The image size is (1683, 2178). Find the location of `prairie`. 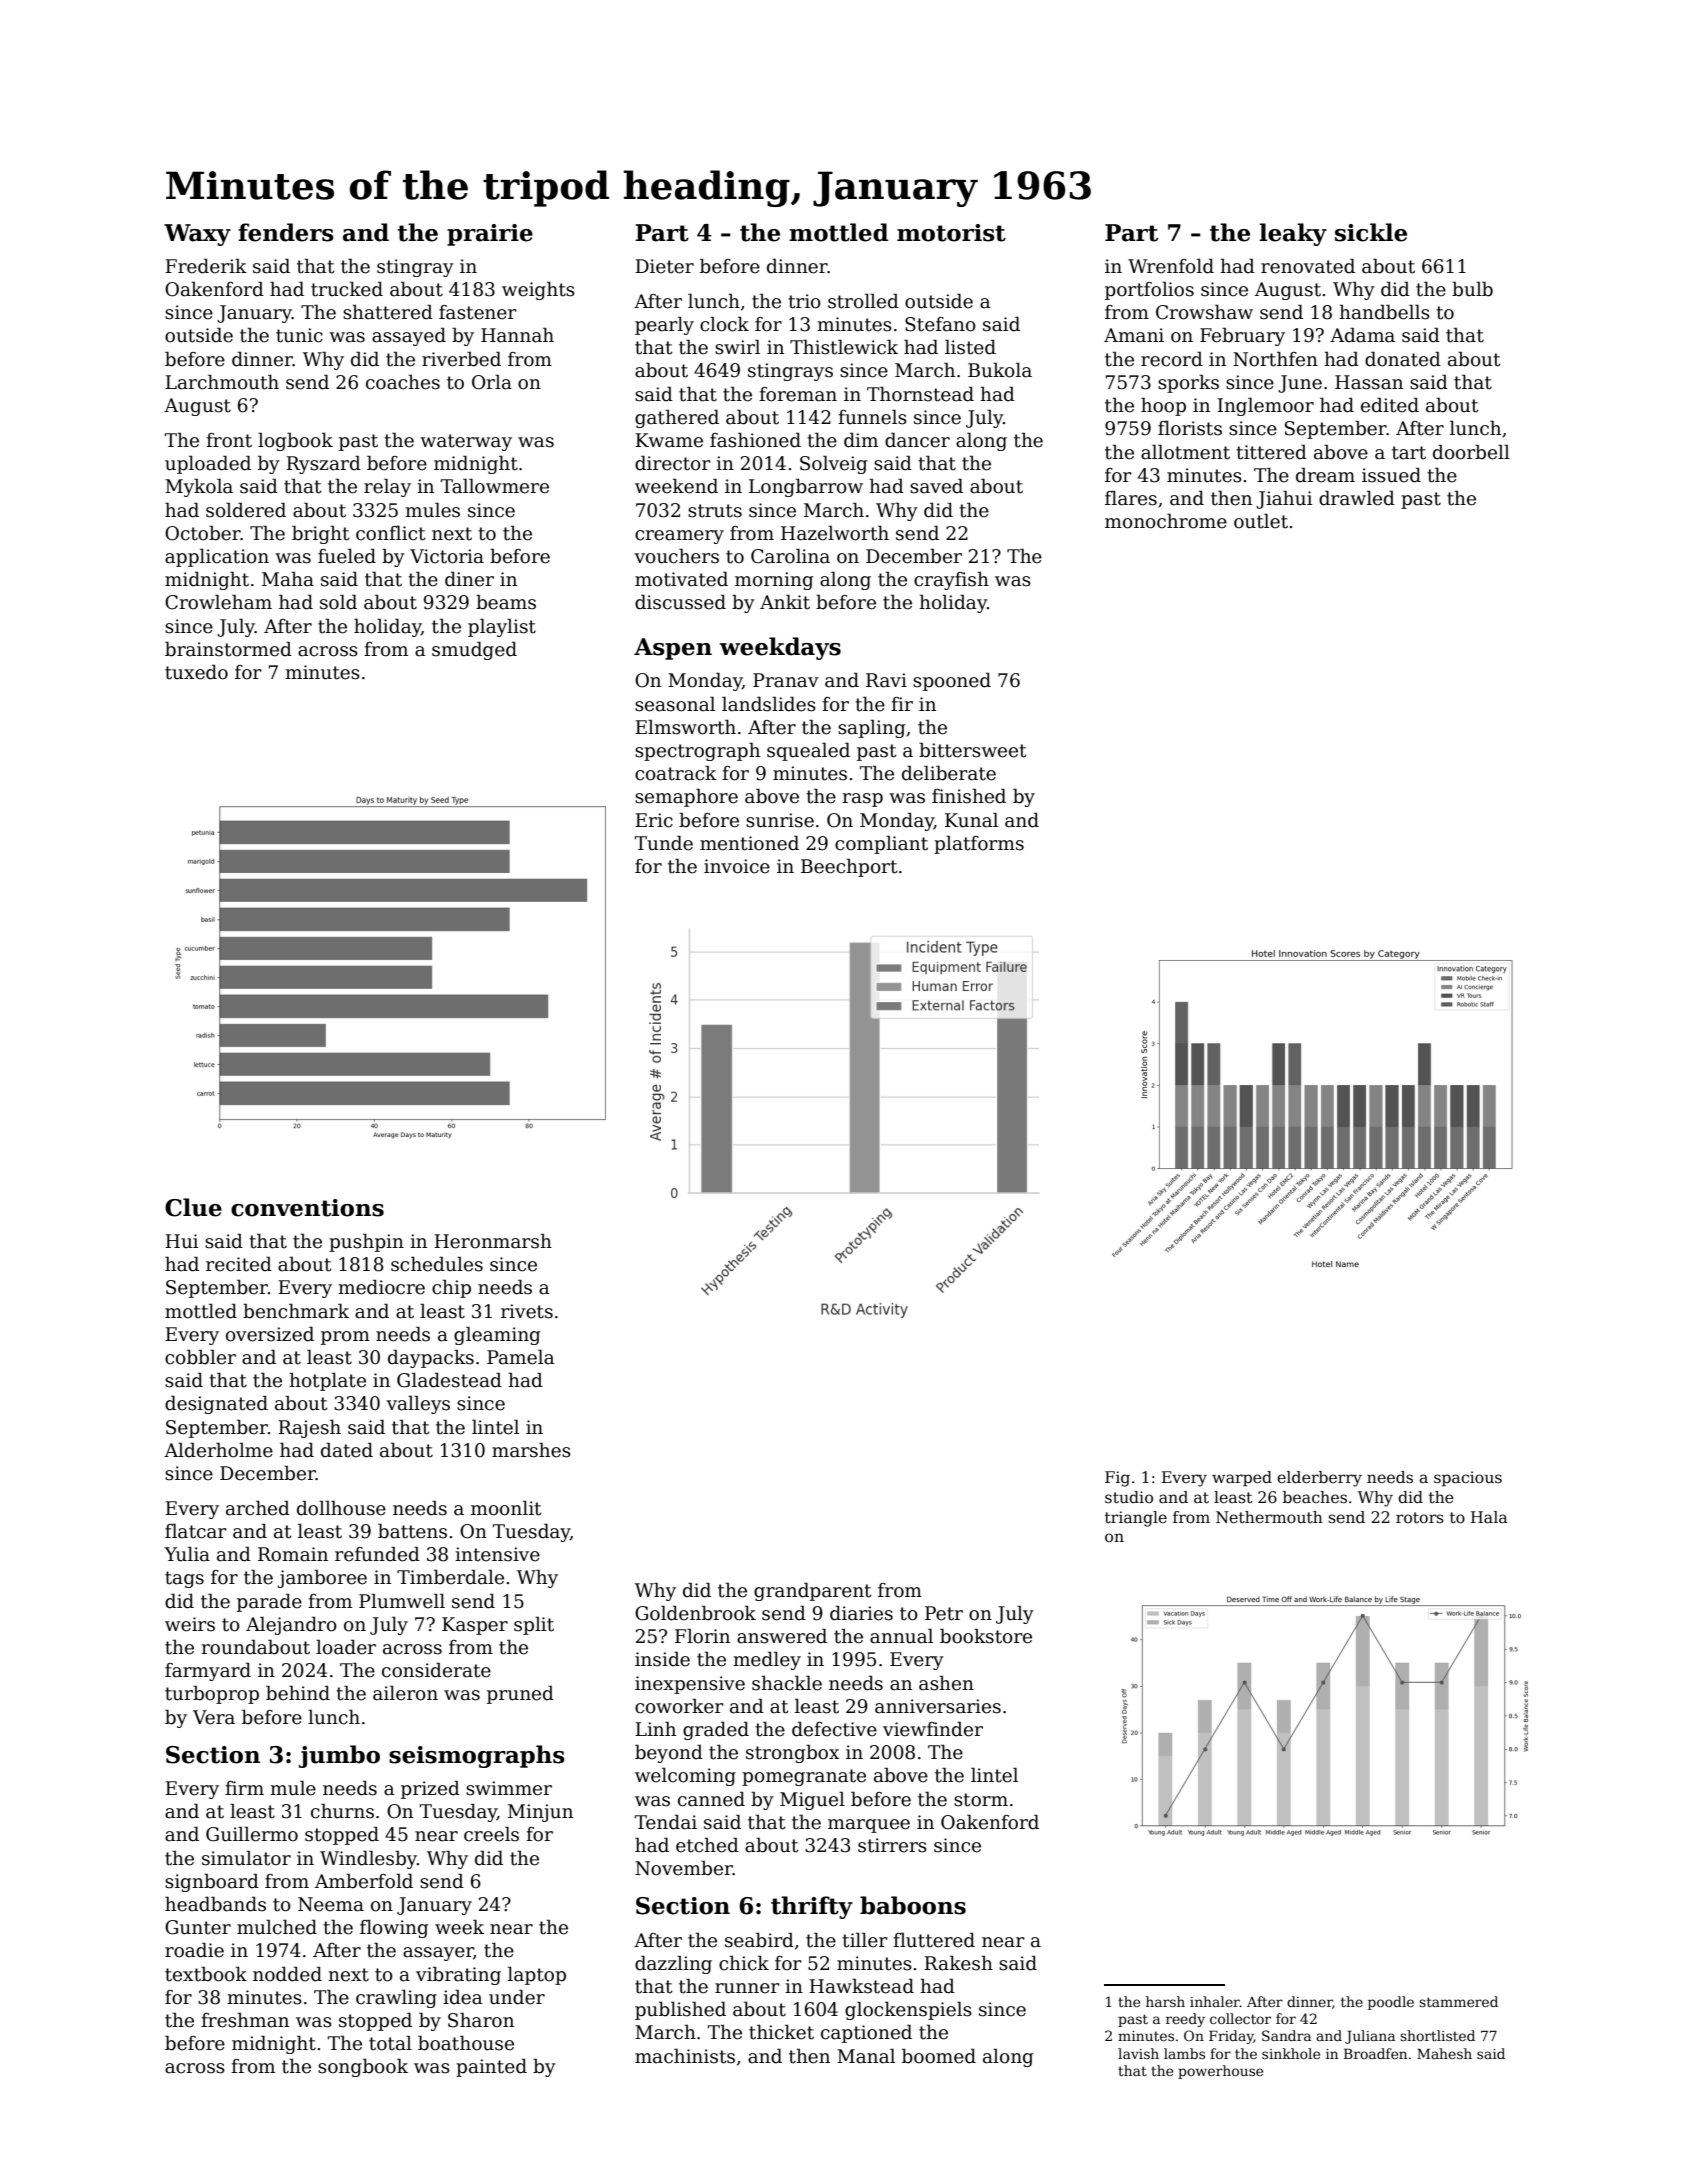

prairie is located at coordinates (490, 235).
